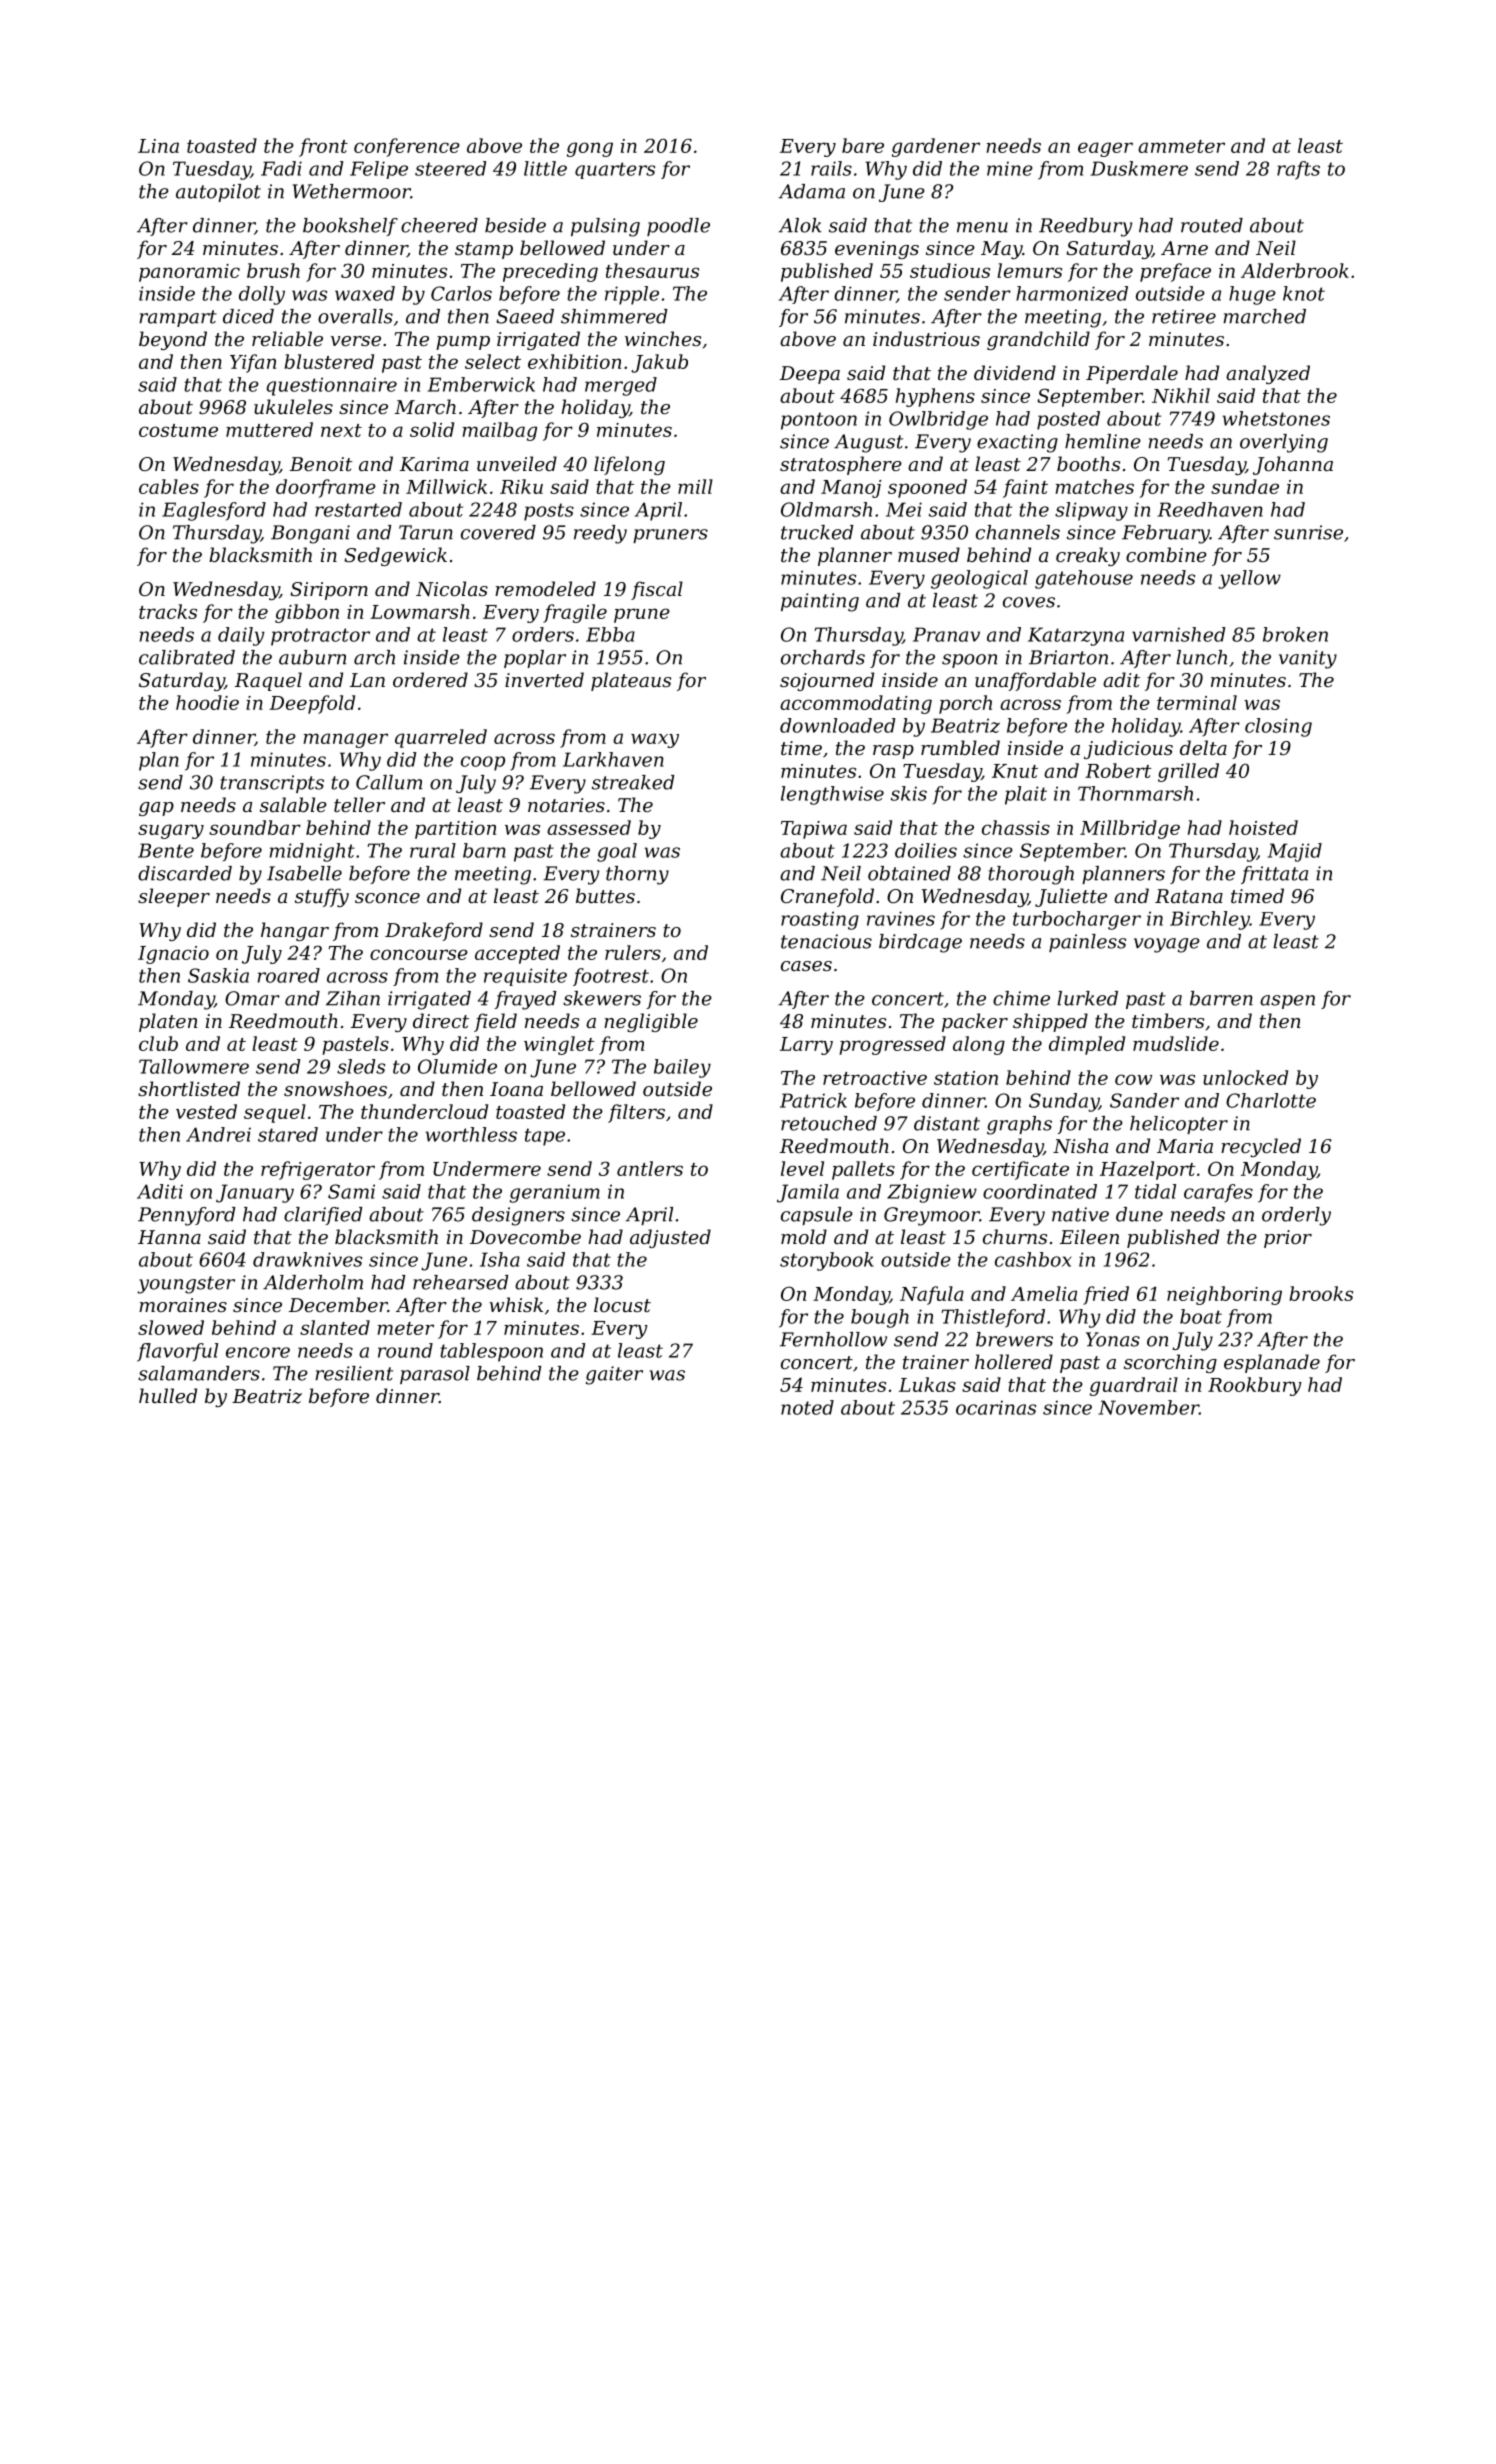  I want to click on winches, so click(663, 338).
